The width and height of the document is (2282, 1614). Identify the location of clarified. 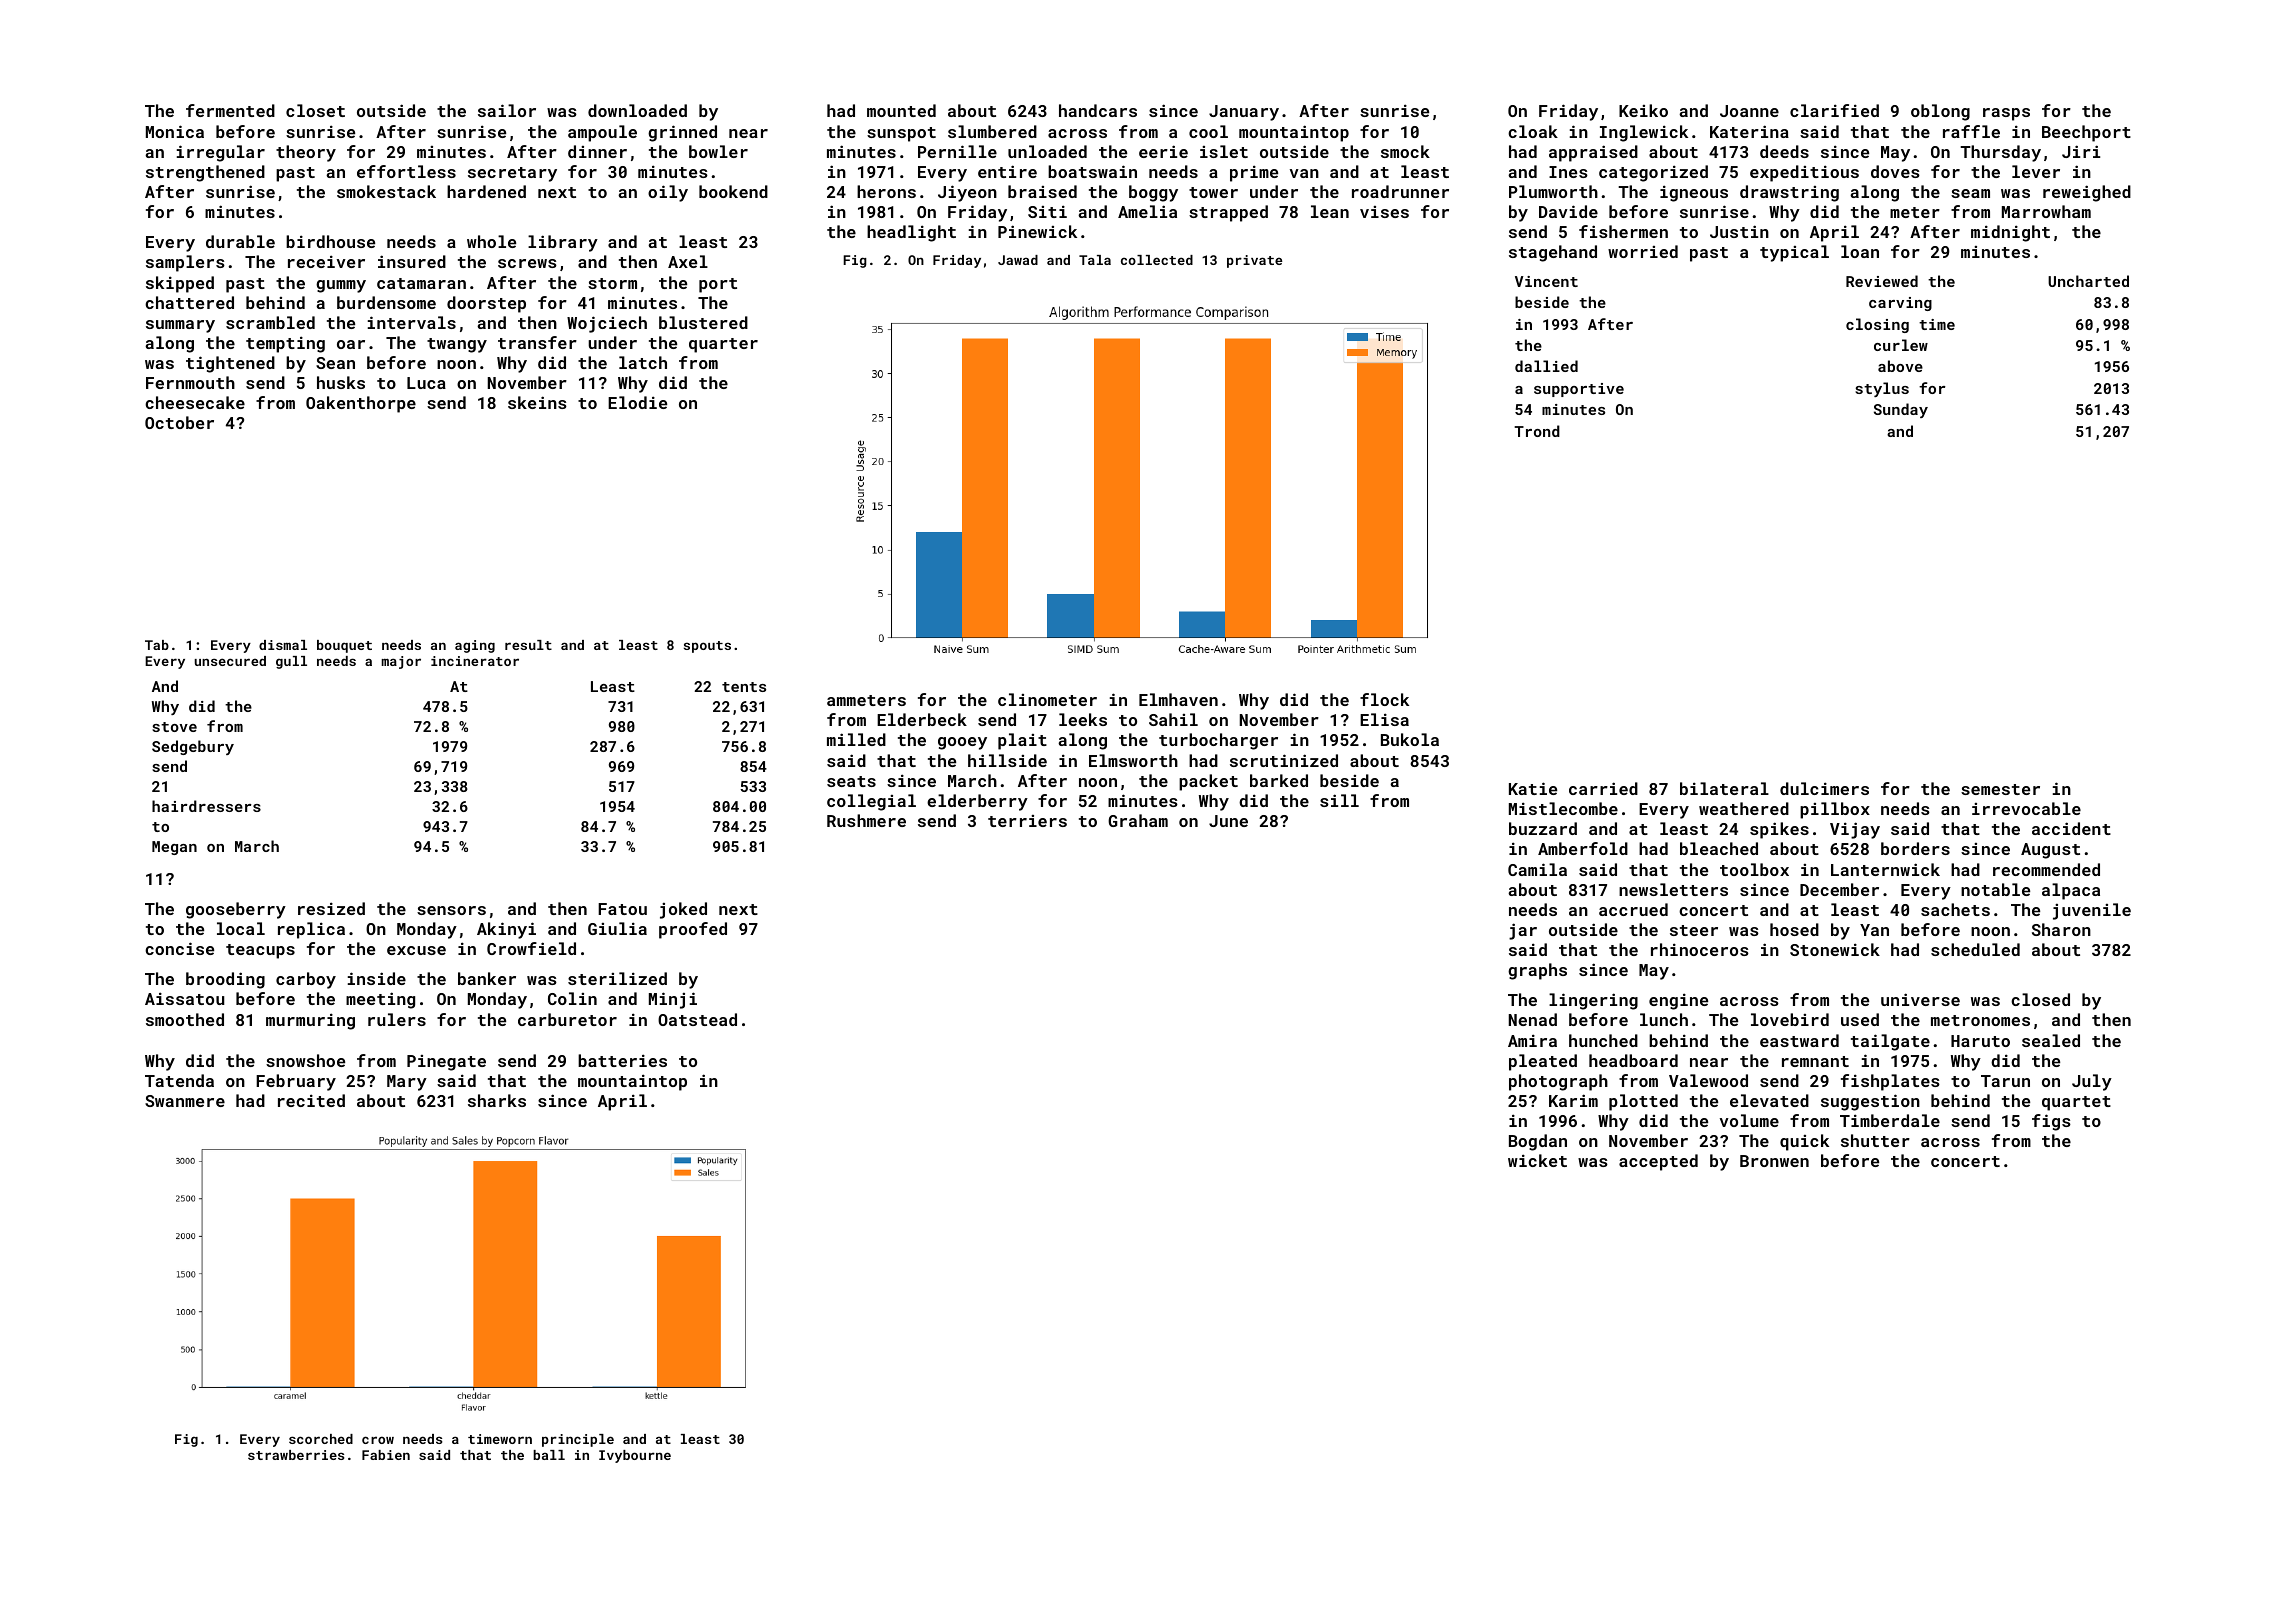
(1834, 110).
